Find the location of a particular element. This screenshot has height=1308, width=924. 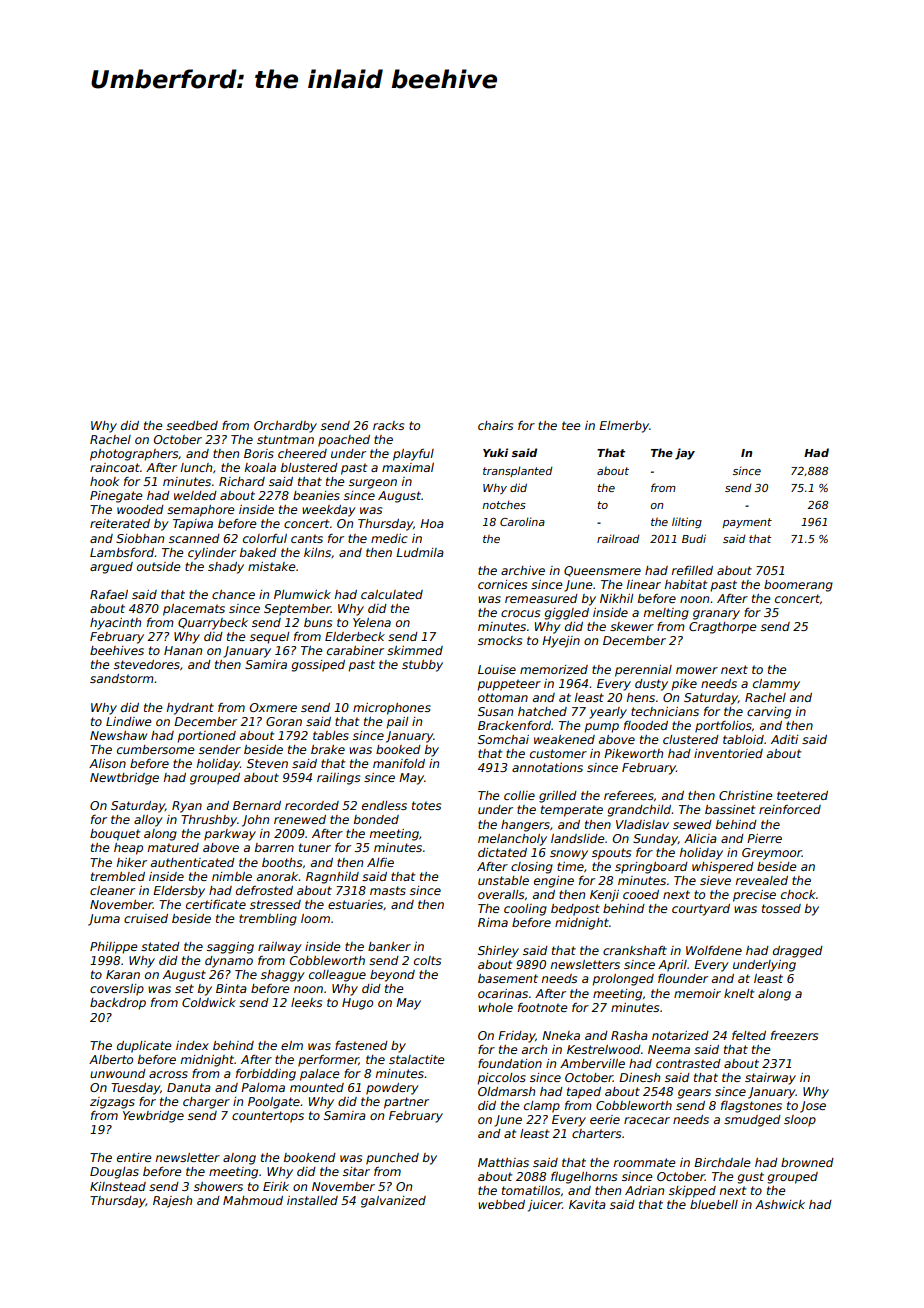

boomerang is located at coordinates (798, 586).
